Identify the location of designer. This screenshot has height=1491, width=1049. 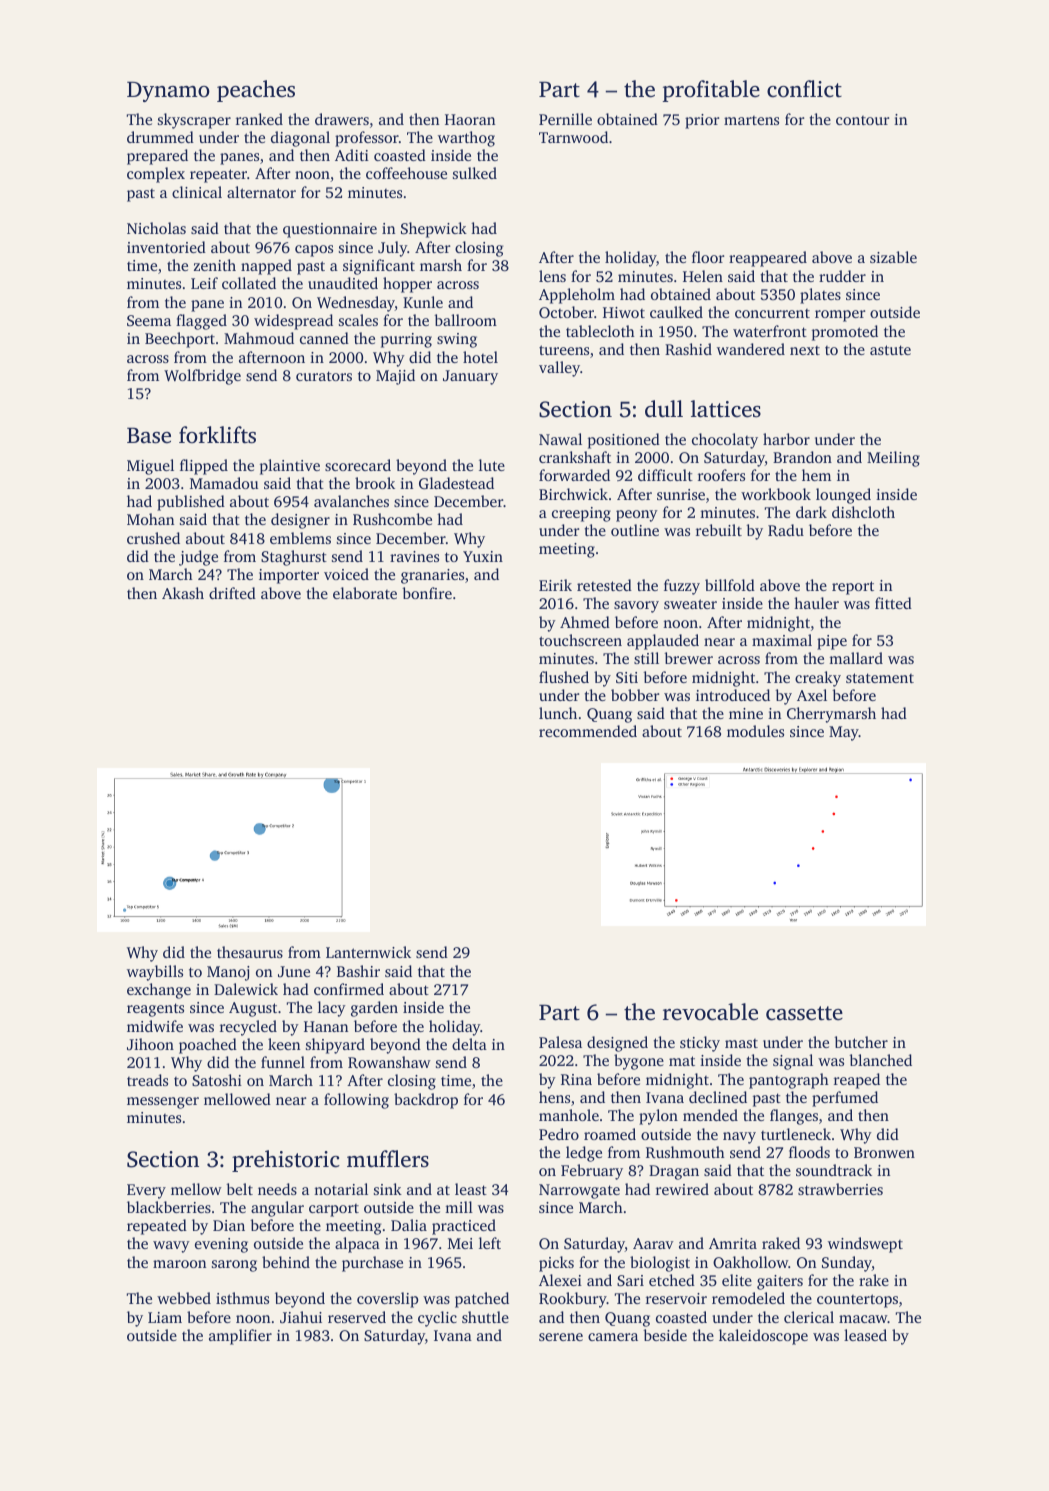
(300, 521).
